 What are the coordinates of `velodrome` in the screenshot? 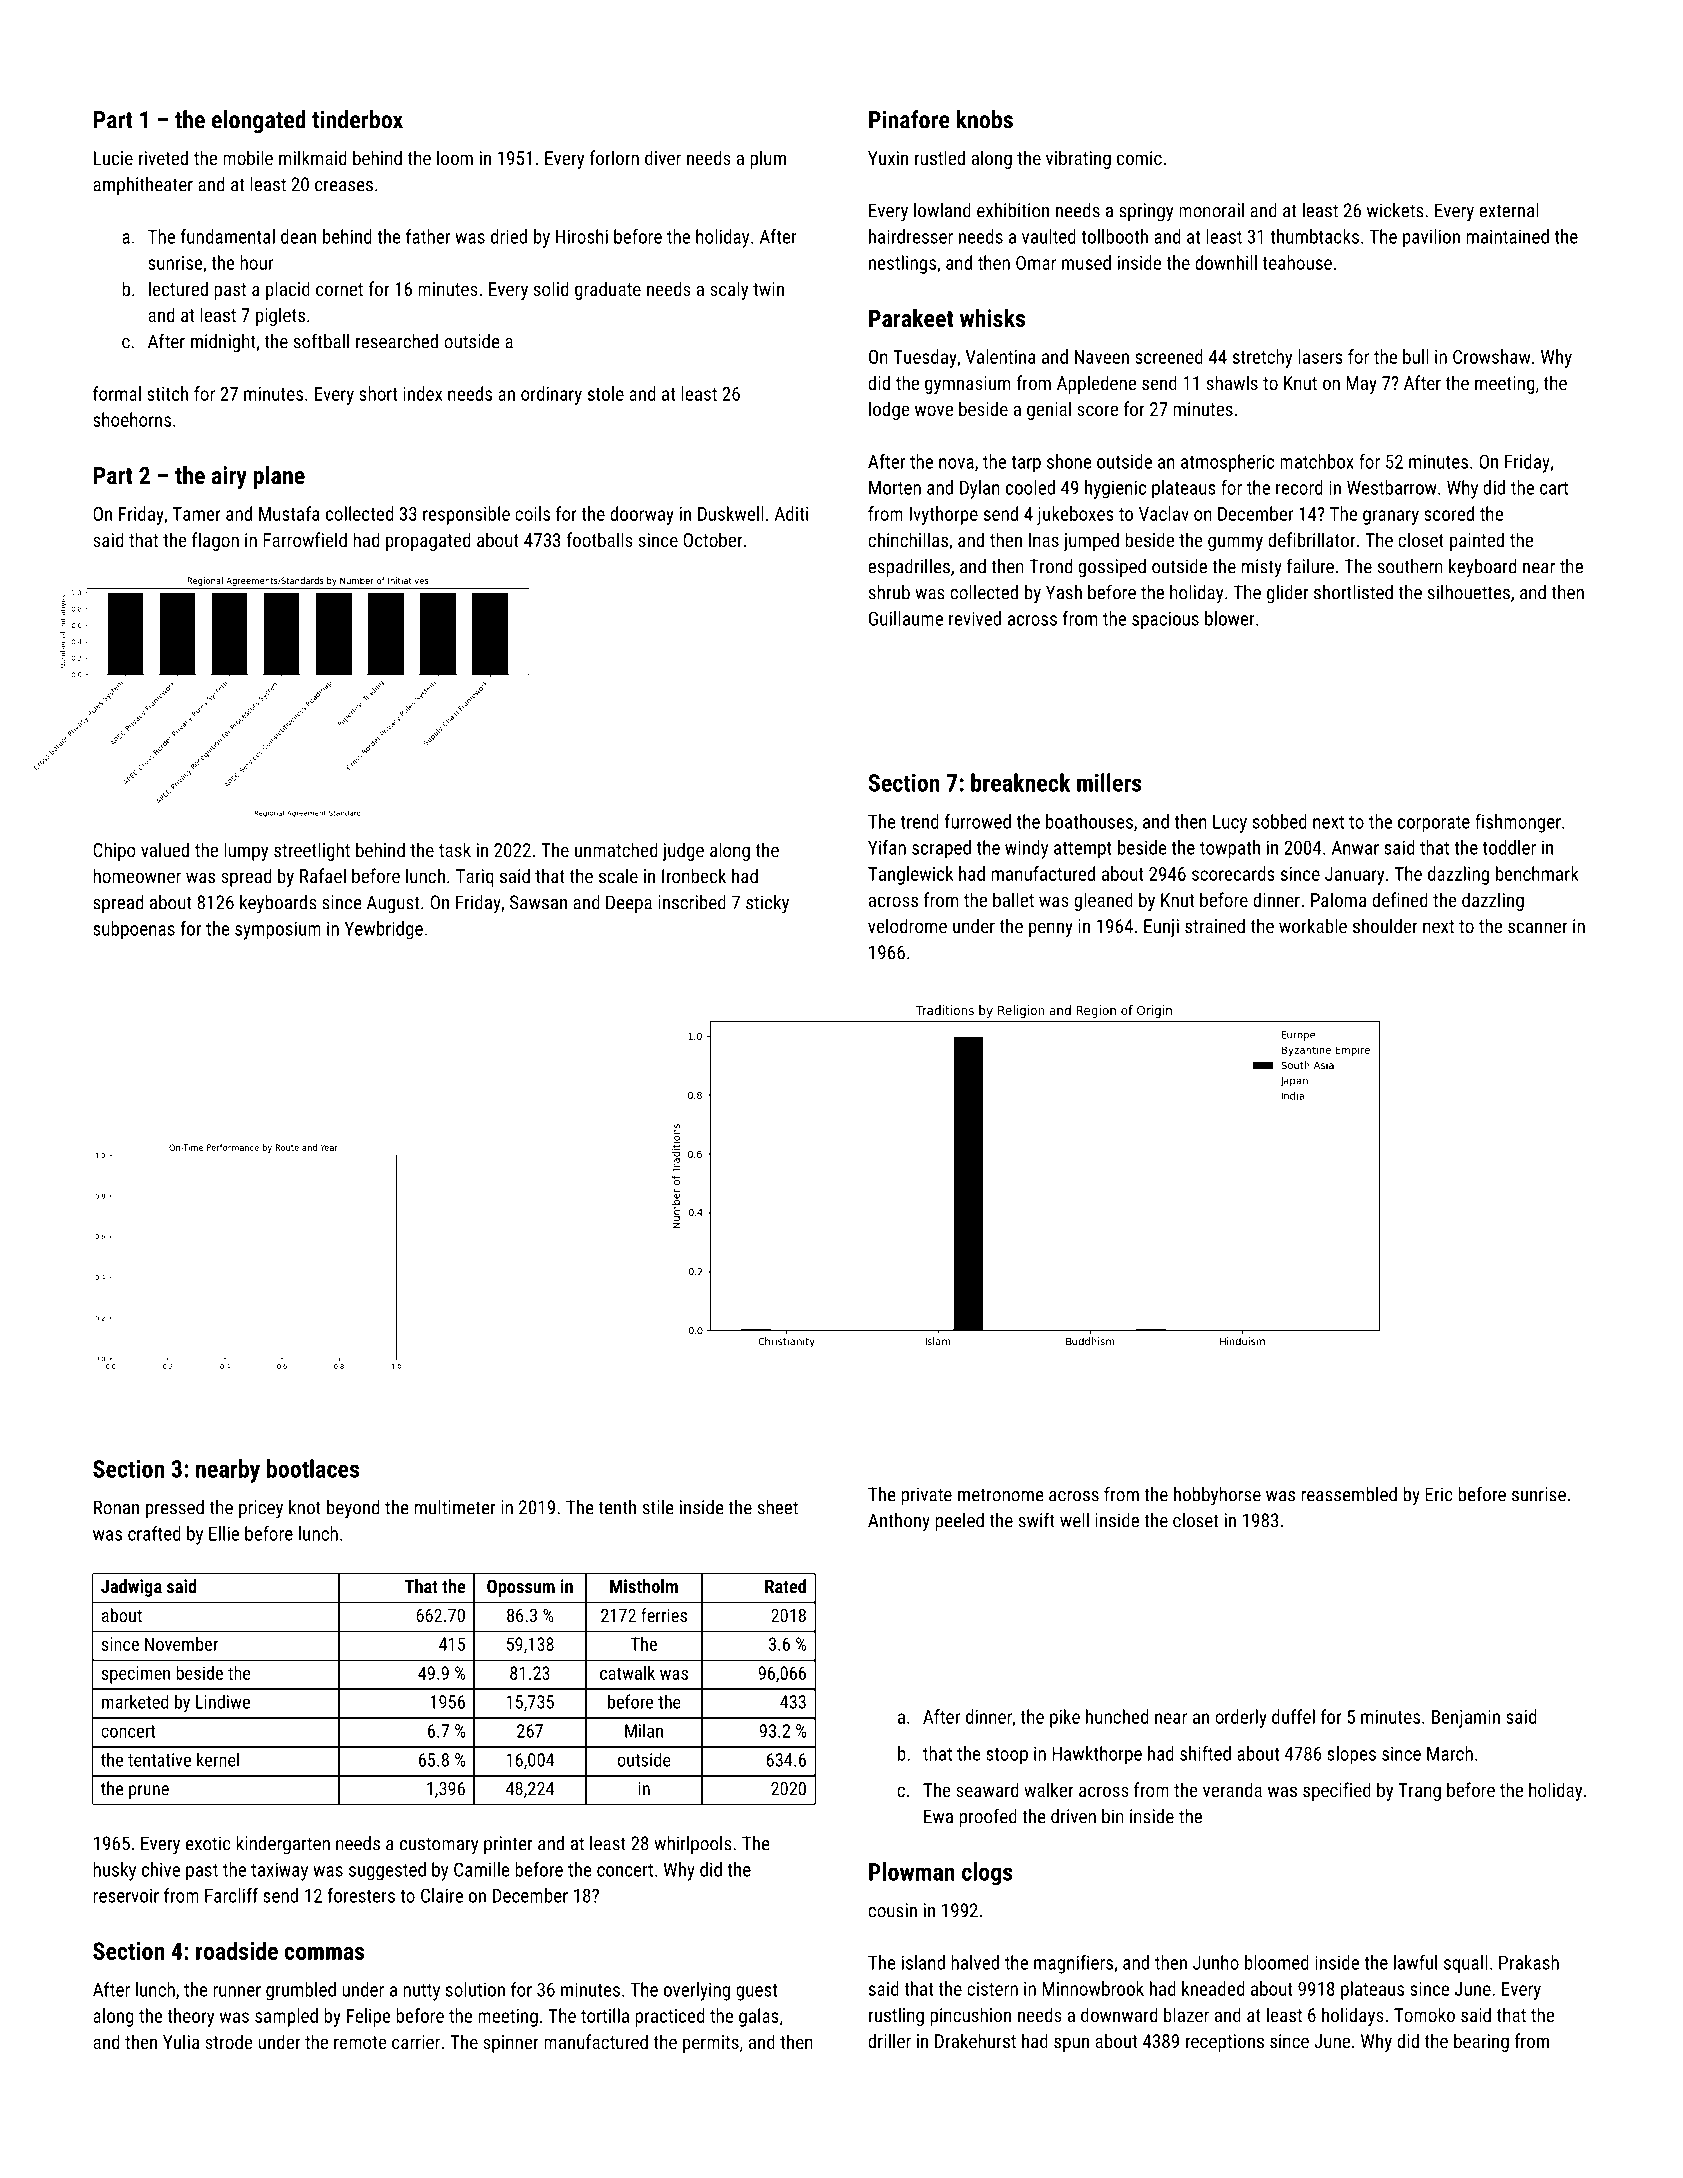 It's located at (907, 925).
